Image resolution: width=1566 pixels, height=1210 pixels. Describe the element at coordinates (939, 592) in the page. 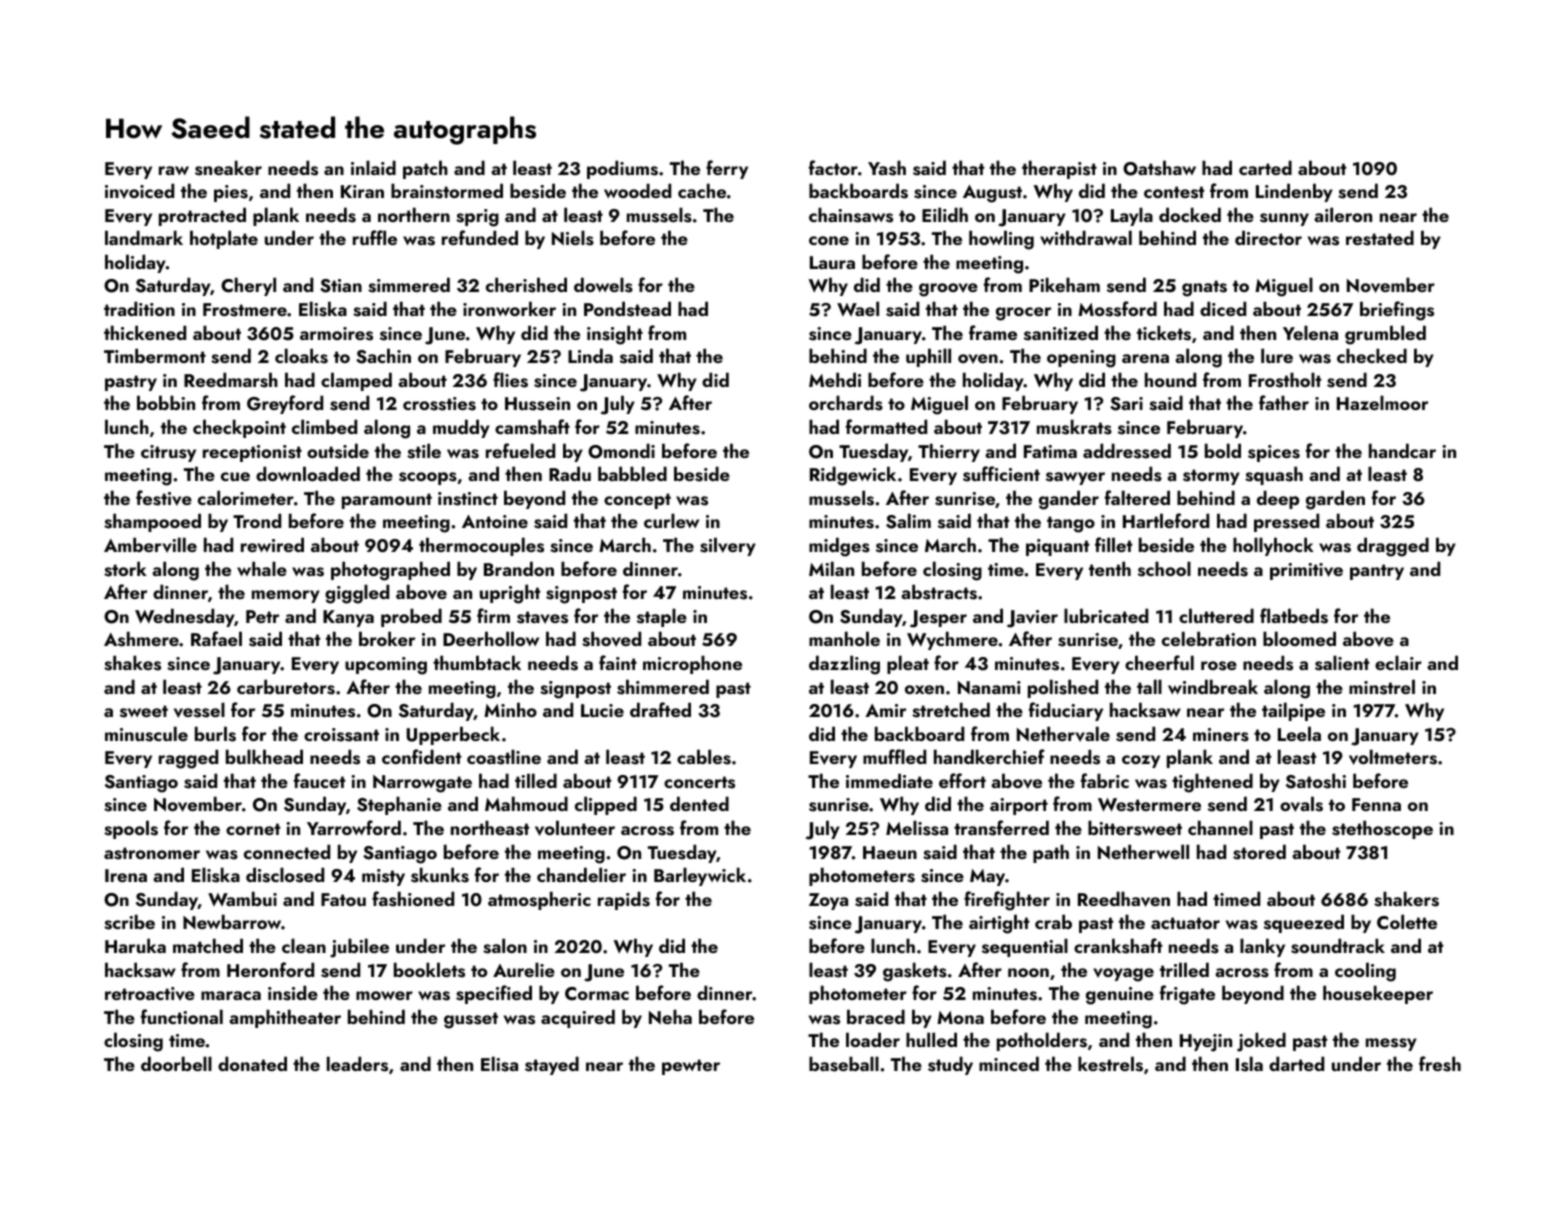

I see `abstracts` at that location.
